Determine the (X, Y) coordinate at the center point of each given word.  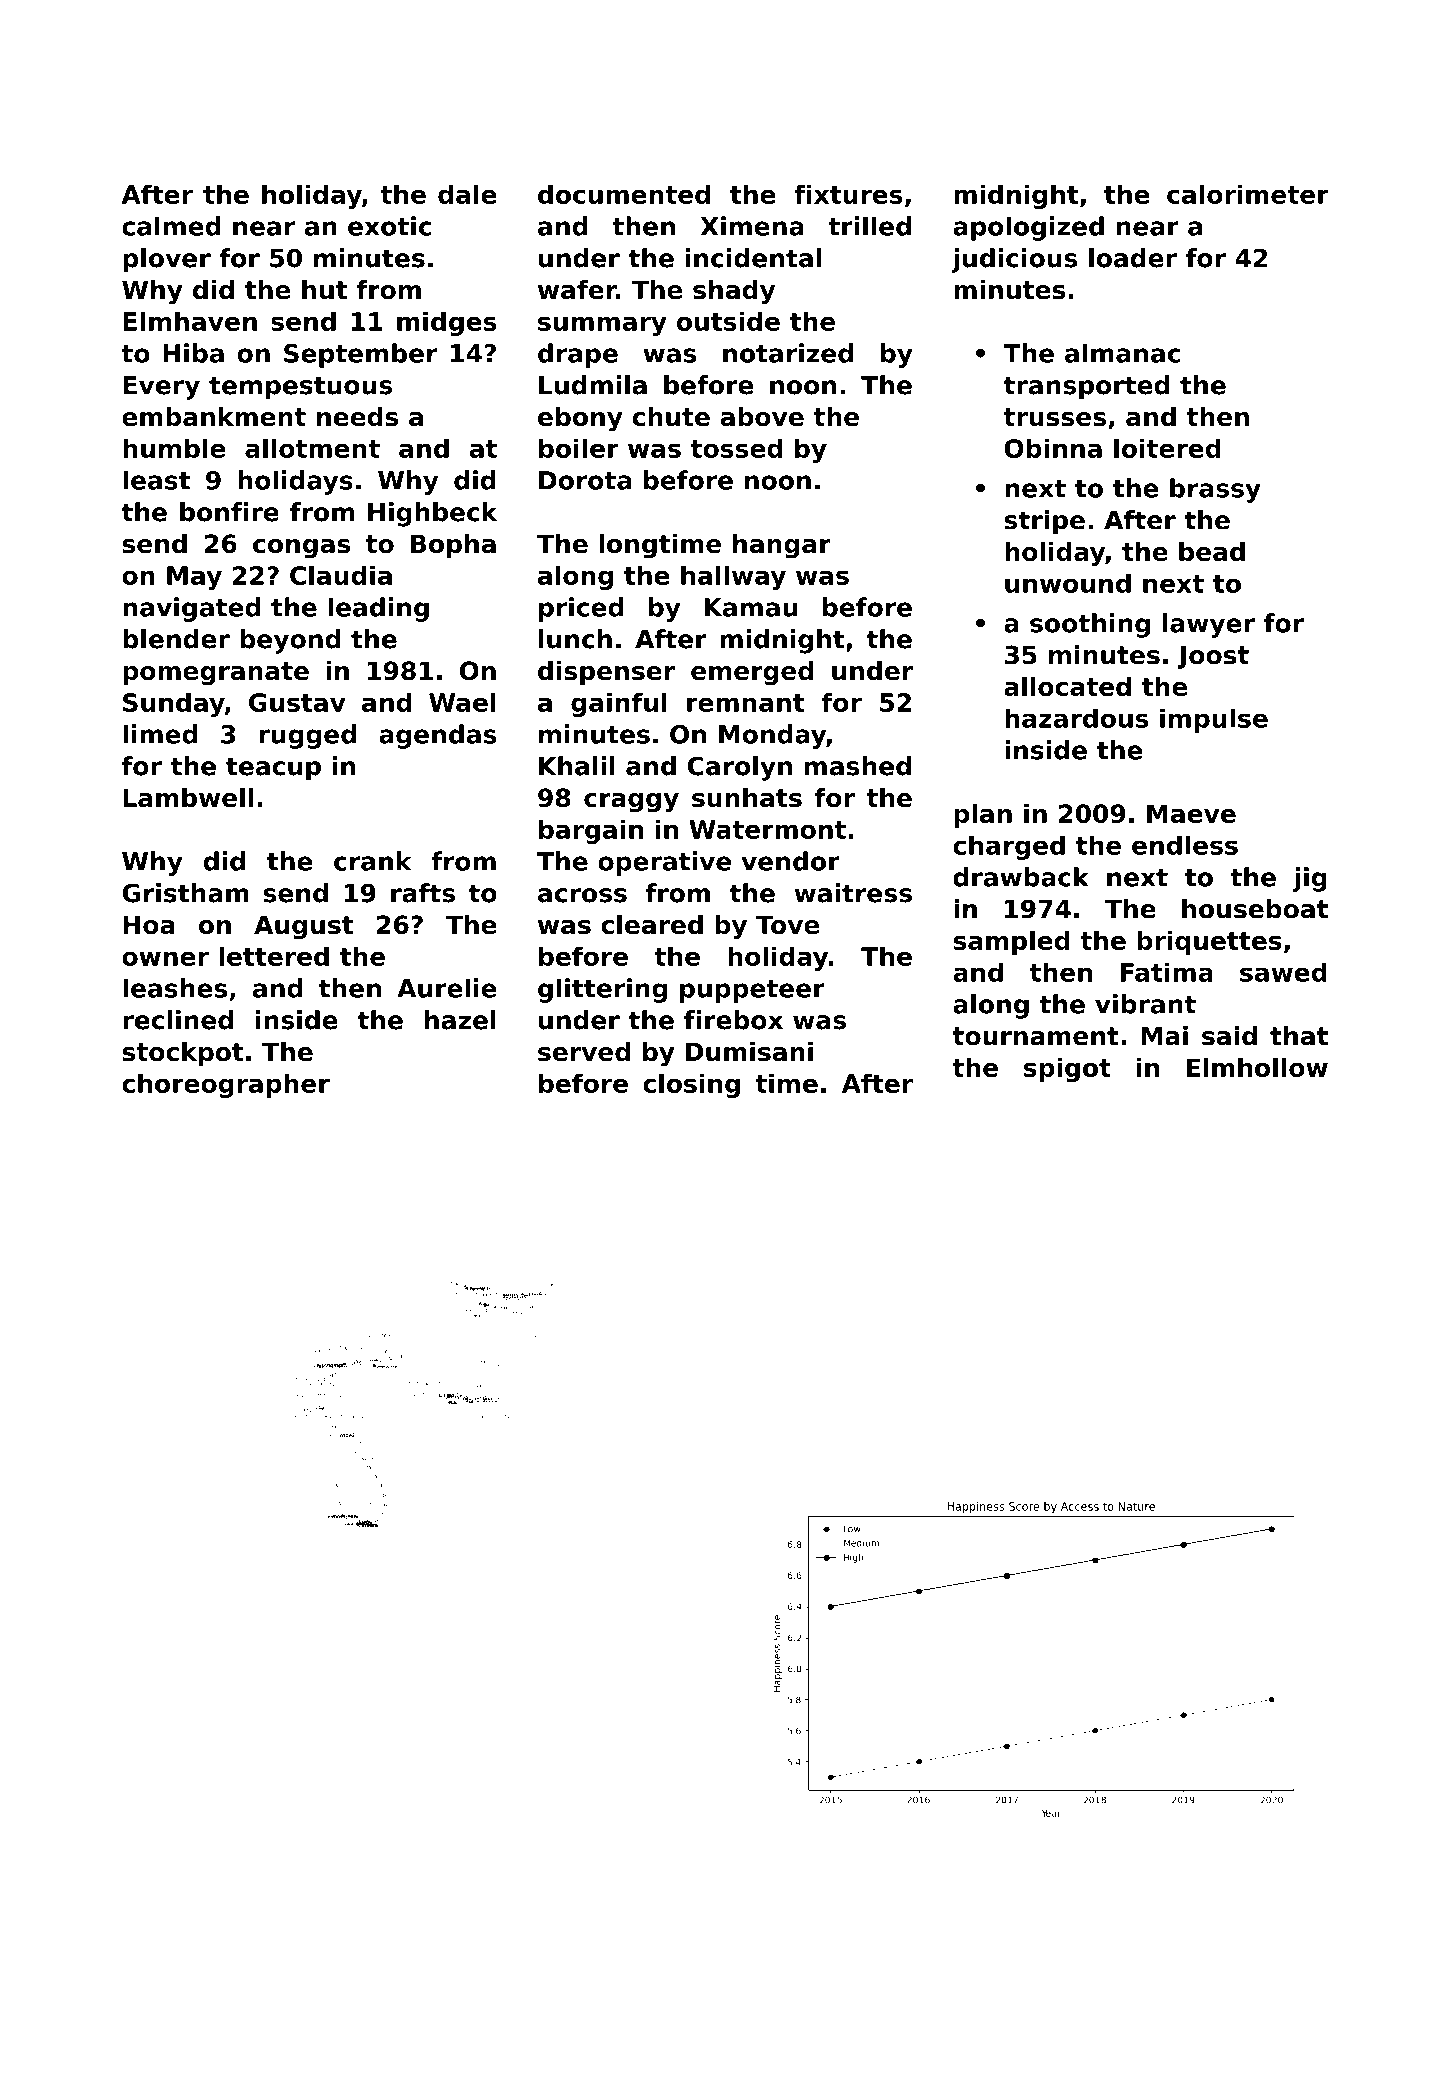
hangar (782, 546)
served (584, 1052)
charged (1009, 847)
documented (624, 194)
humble (174, 448)
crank (373, 861)
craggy (631, 803)
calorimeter (1248, 194)
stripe (1045, 522)
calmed (171, 226)
